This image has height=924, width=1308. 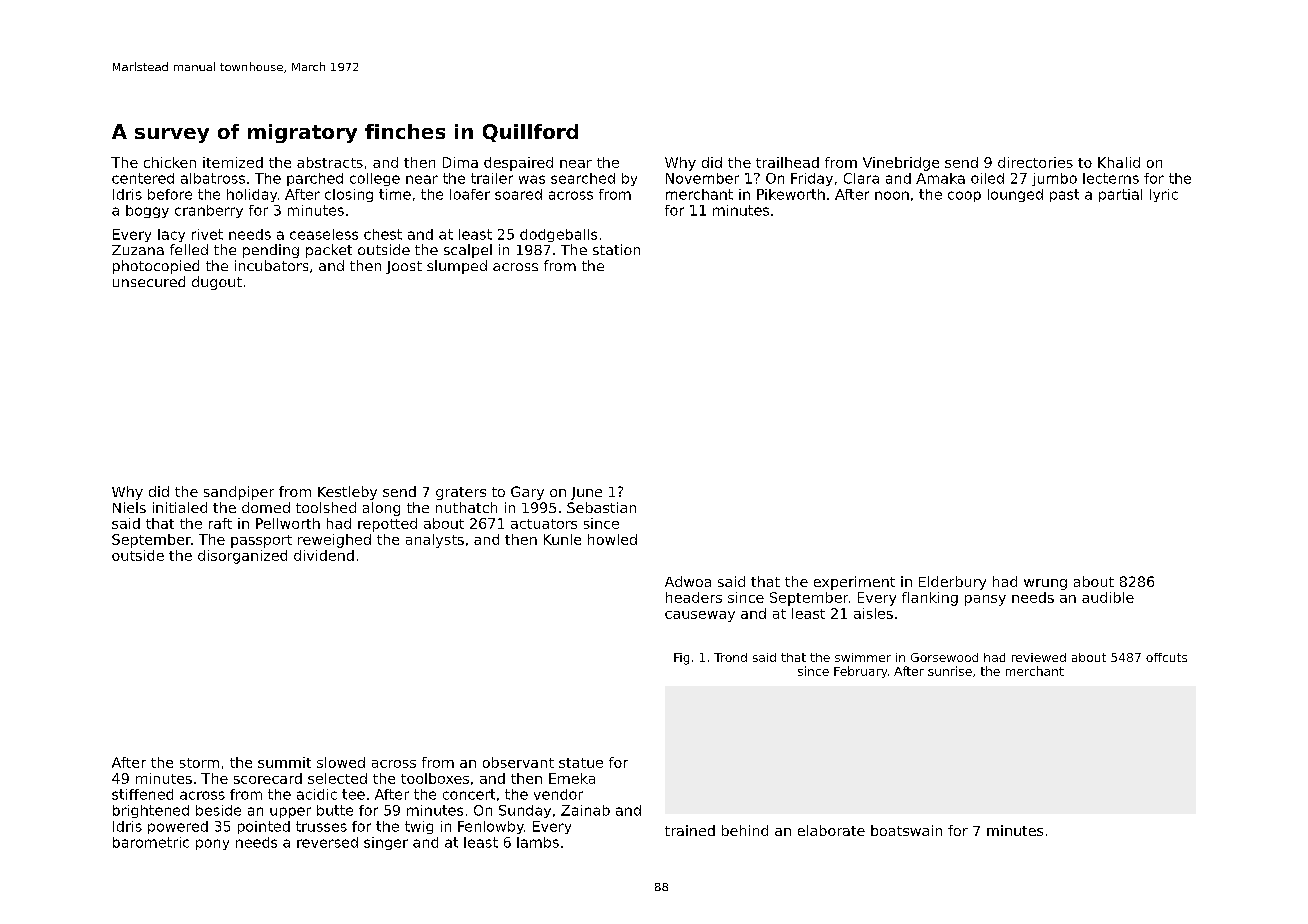 What do you see at coordinates (952, 583) in the image?
I see `Elderbury` at bounding box center [952, 583].
